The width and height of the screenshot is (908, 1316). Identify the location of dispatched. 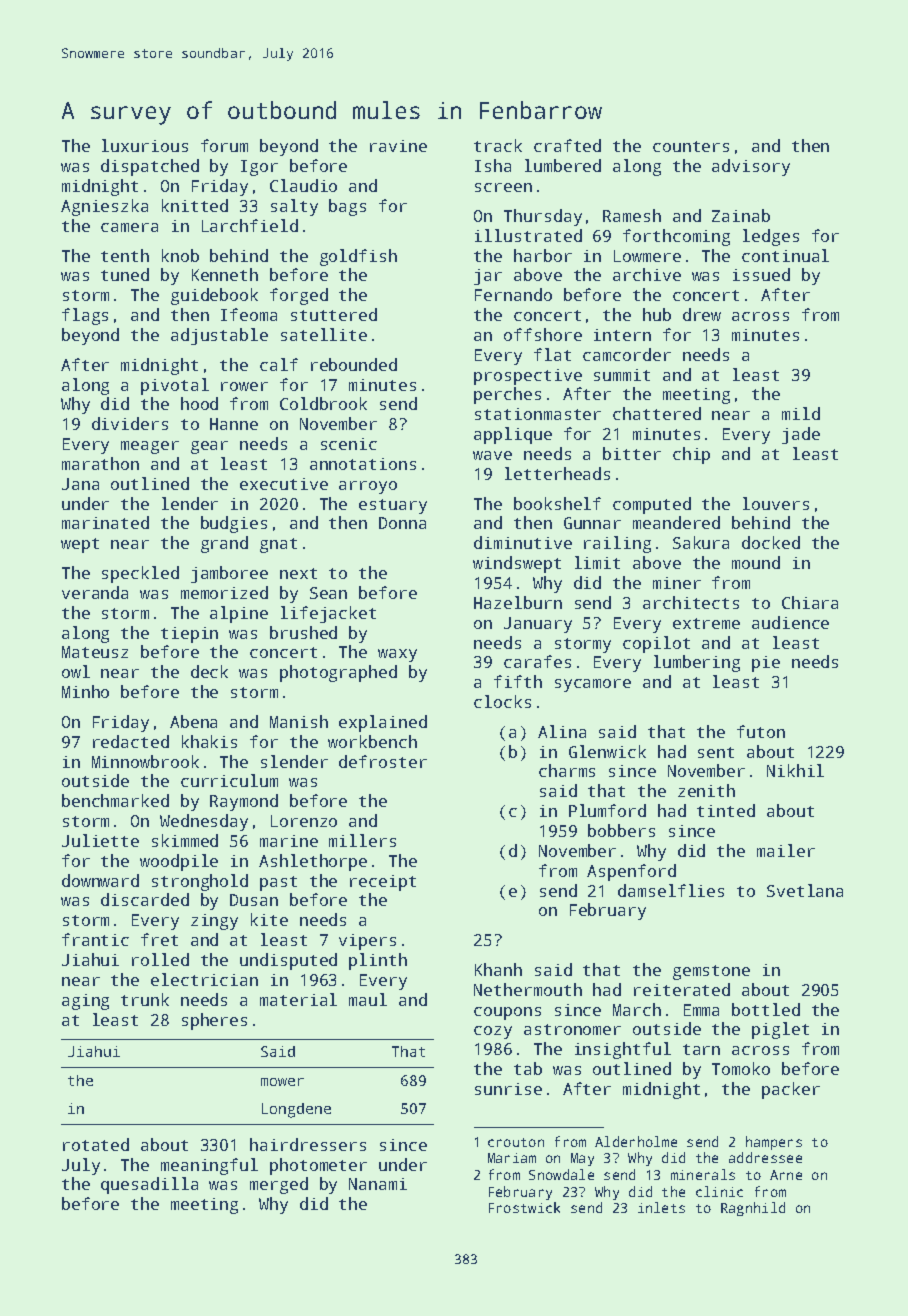
(150, 167).
